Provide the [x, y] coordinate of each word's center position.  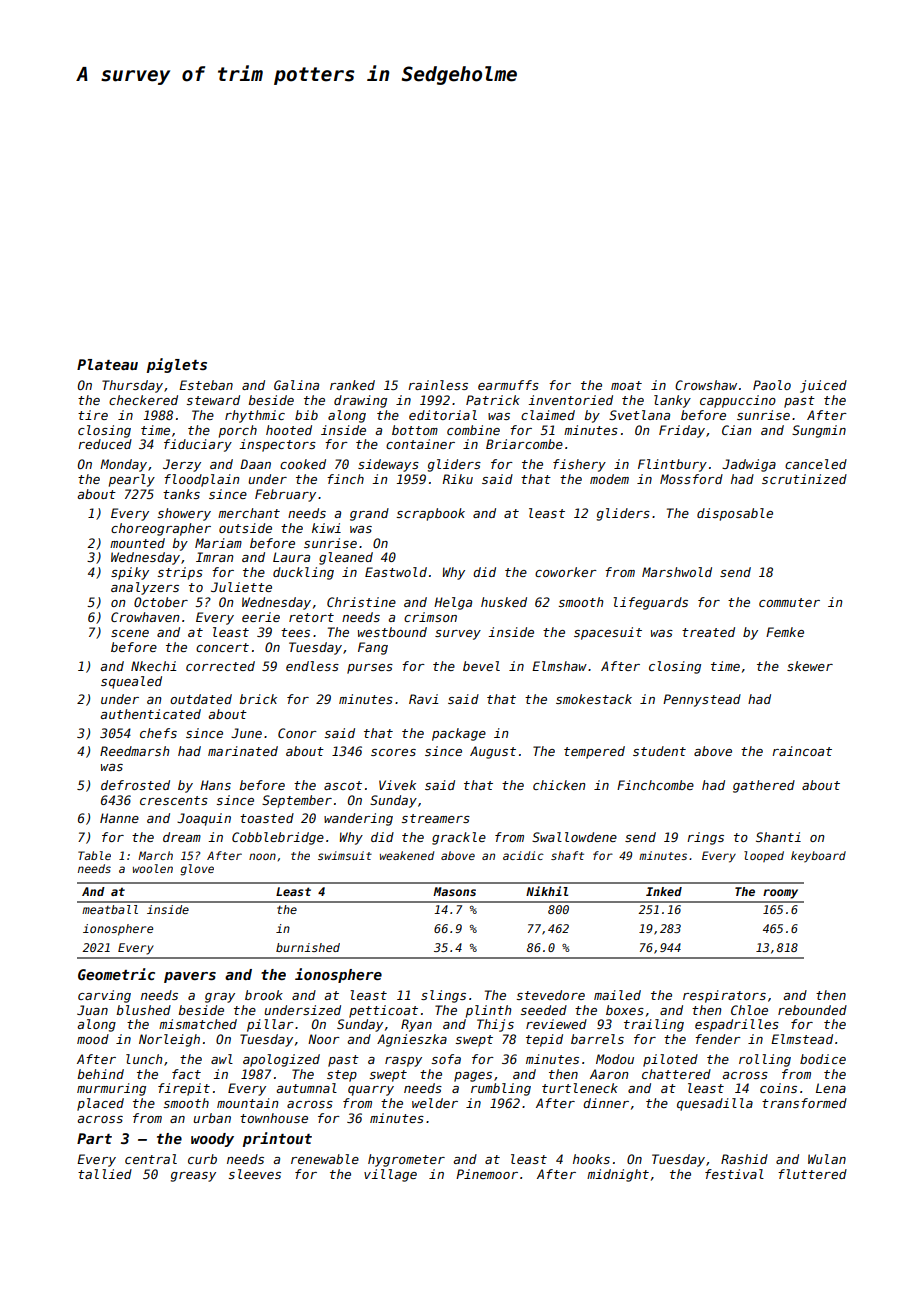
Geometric [116, 974]
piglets [177, 365]
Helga [453, 603]
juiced [823, 386]
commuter [789, 602]
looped [764, 856]
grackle [459, 838]
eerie [261, 617]
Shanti [778, 837]
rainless [438, 385]
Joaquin [204, 819]
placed [100, 1104]
